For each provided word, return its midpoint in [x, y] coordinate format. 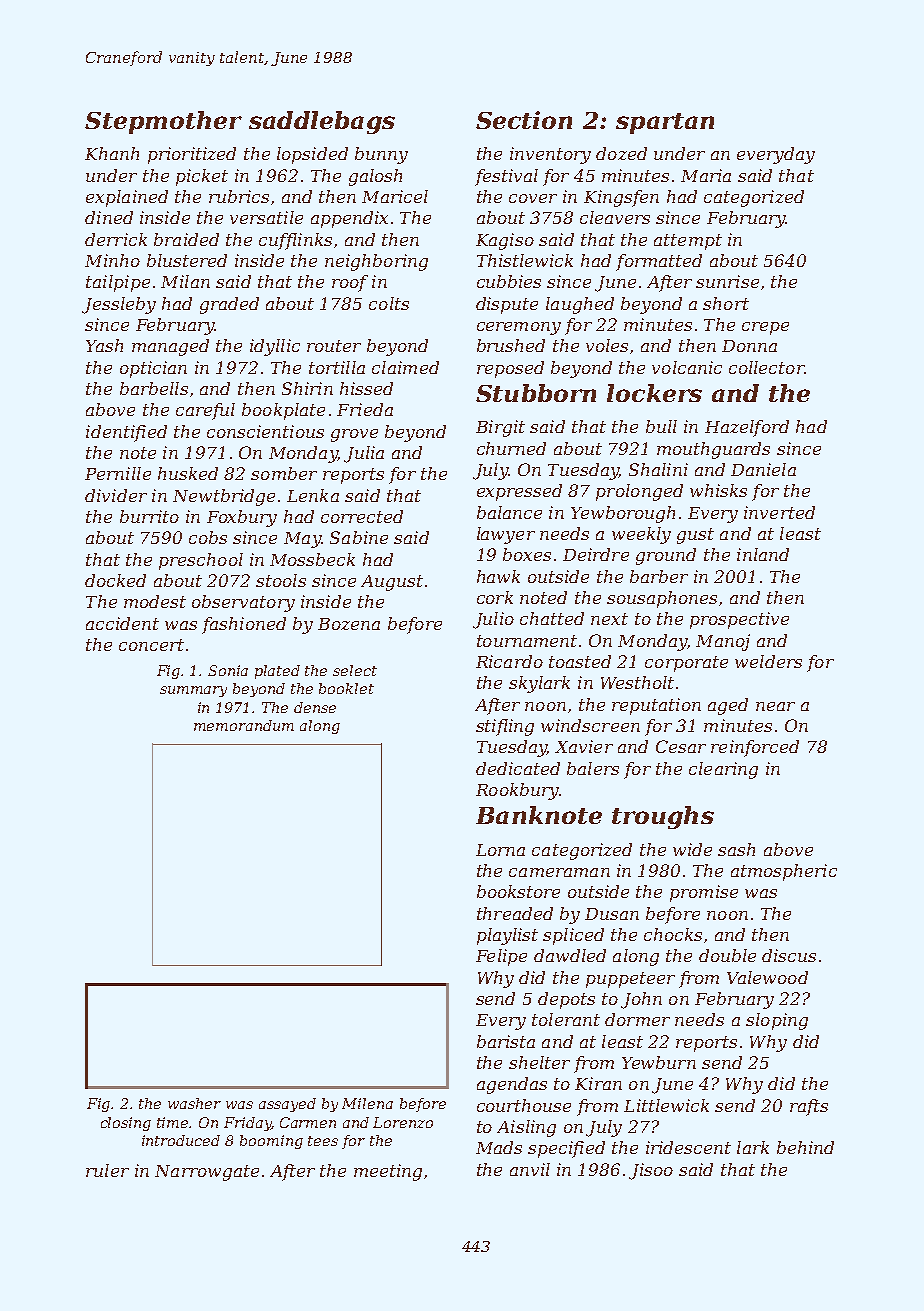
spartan [665, 123]
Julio [493, 620]
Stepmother [163, 122]
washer [194, 1103]
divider [116, 495]
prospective [739, 620]
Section [524, 120]
